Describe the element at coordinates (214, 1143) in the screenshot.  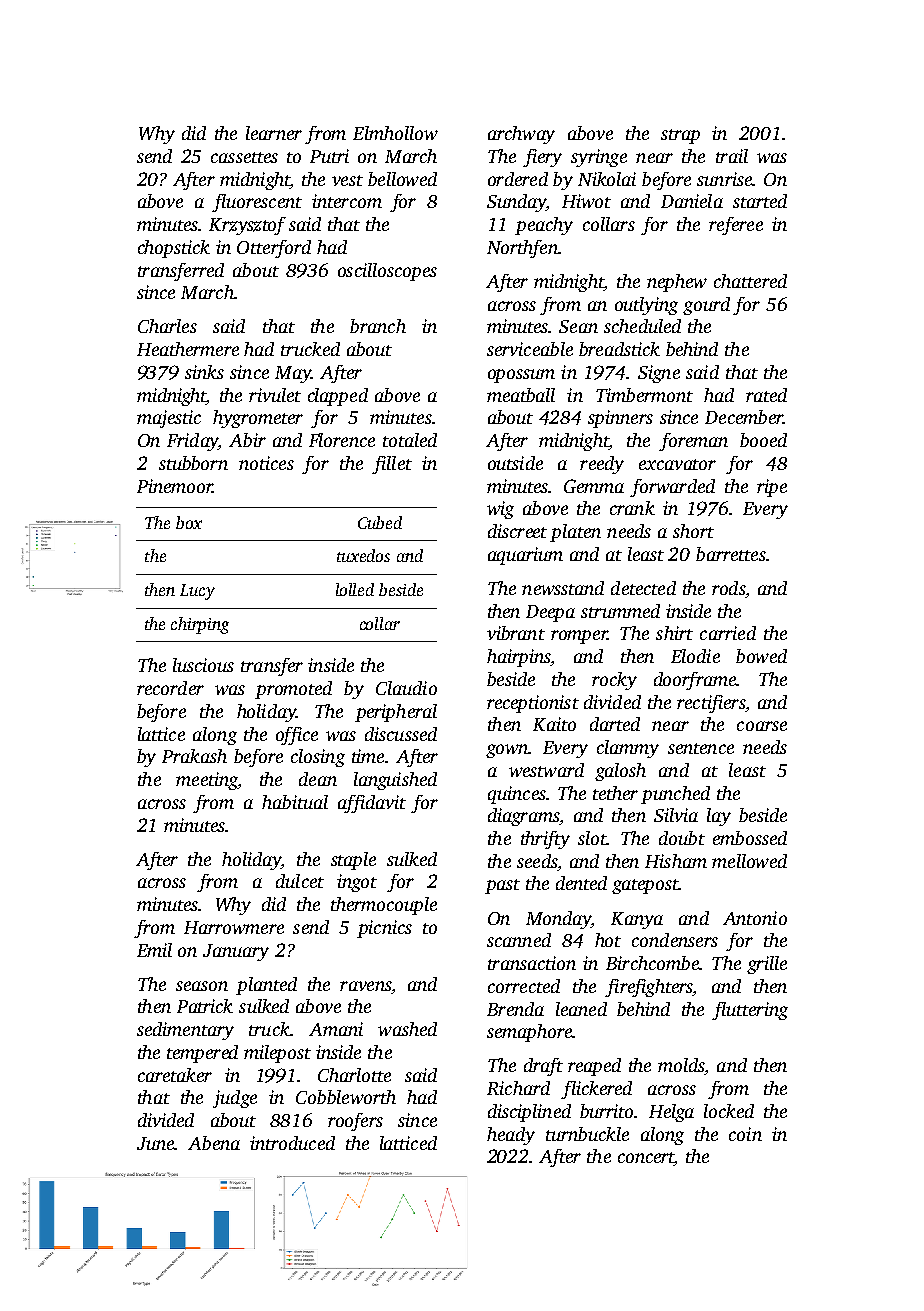
I see `Abena` at that location.
